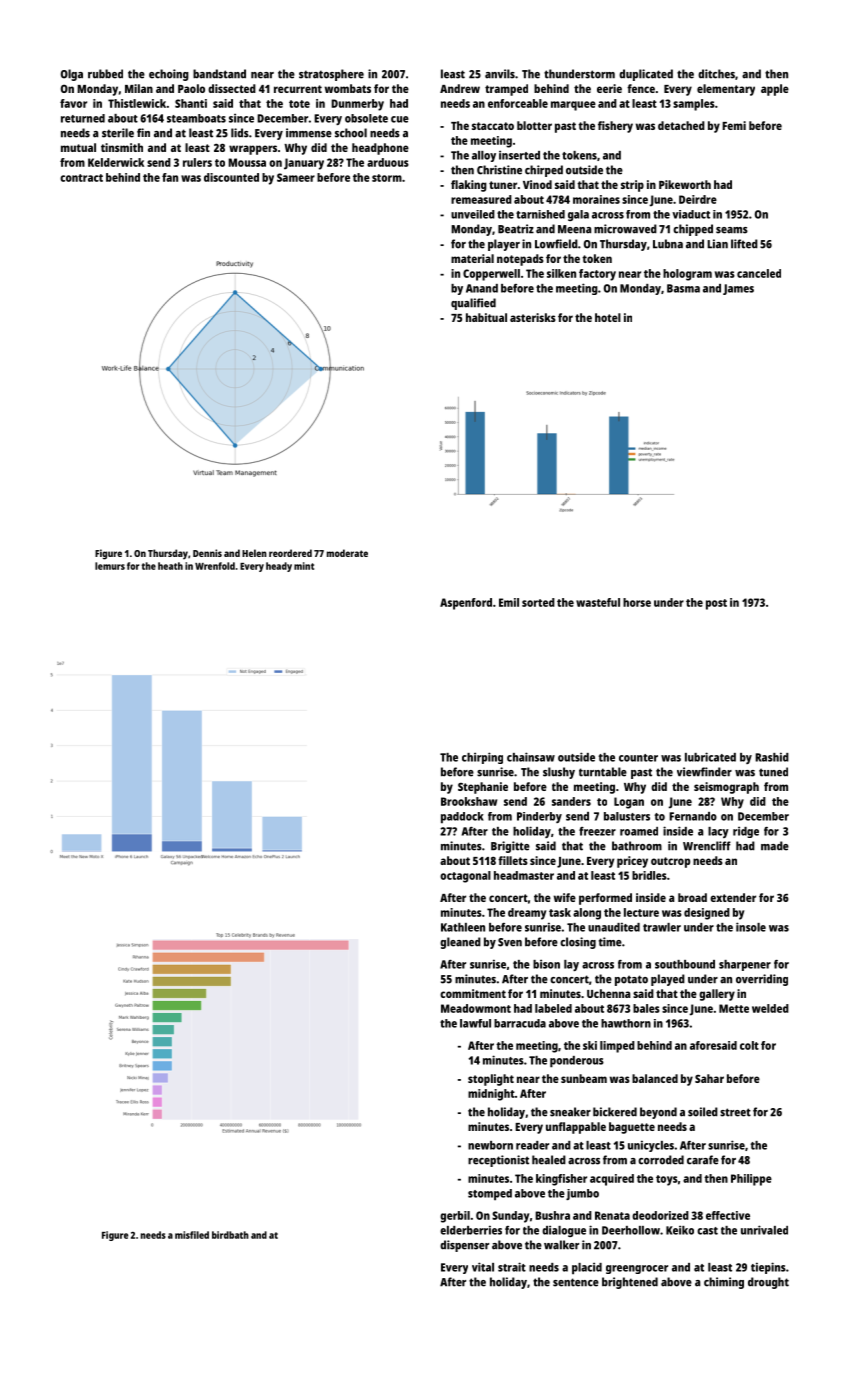 The image size is (849, 1400). Describe the element at coordinates (486, 317) in the screenshot. I see `habitual` at that location.
